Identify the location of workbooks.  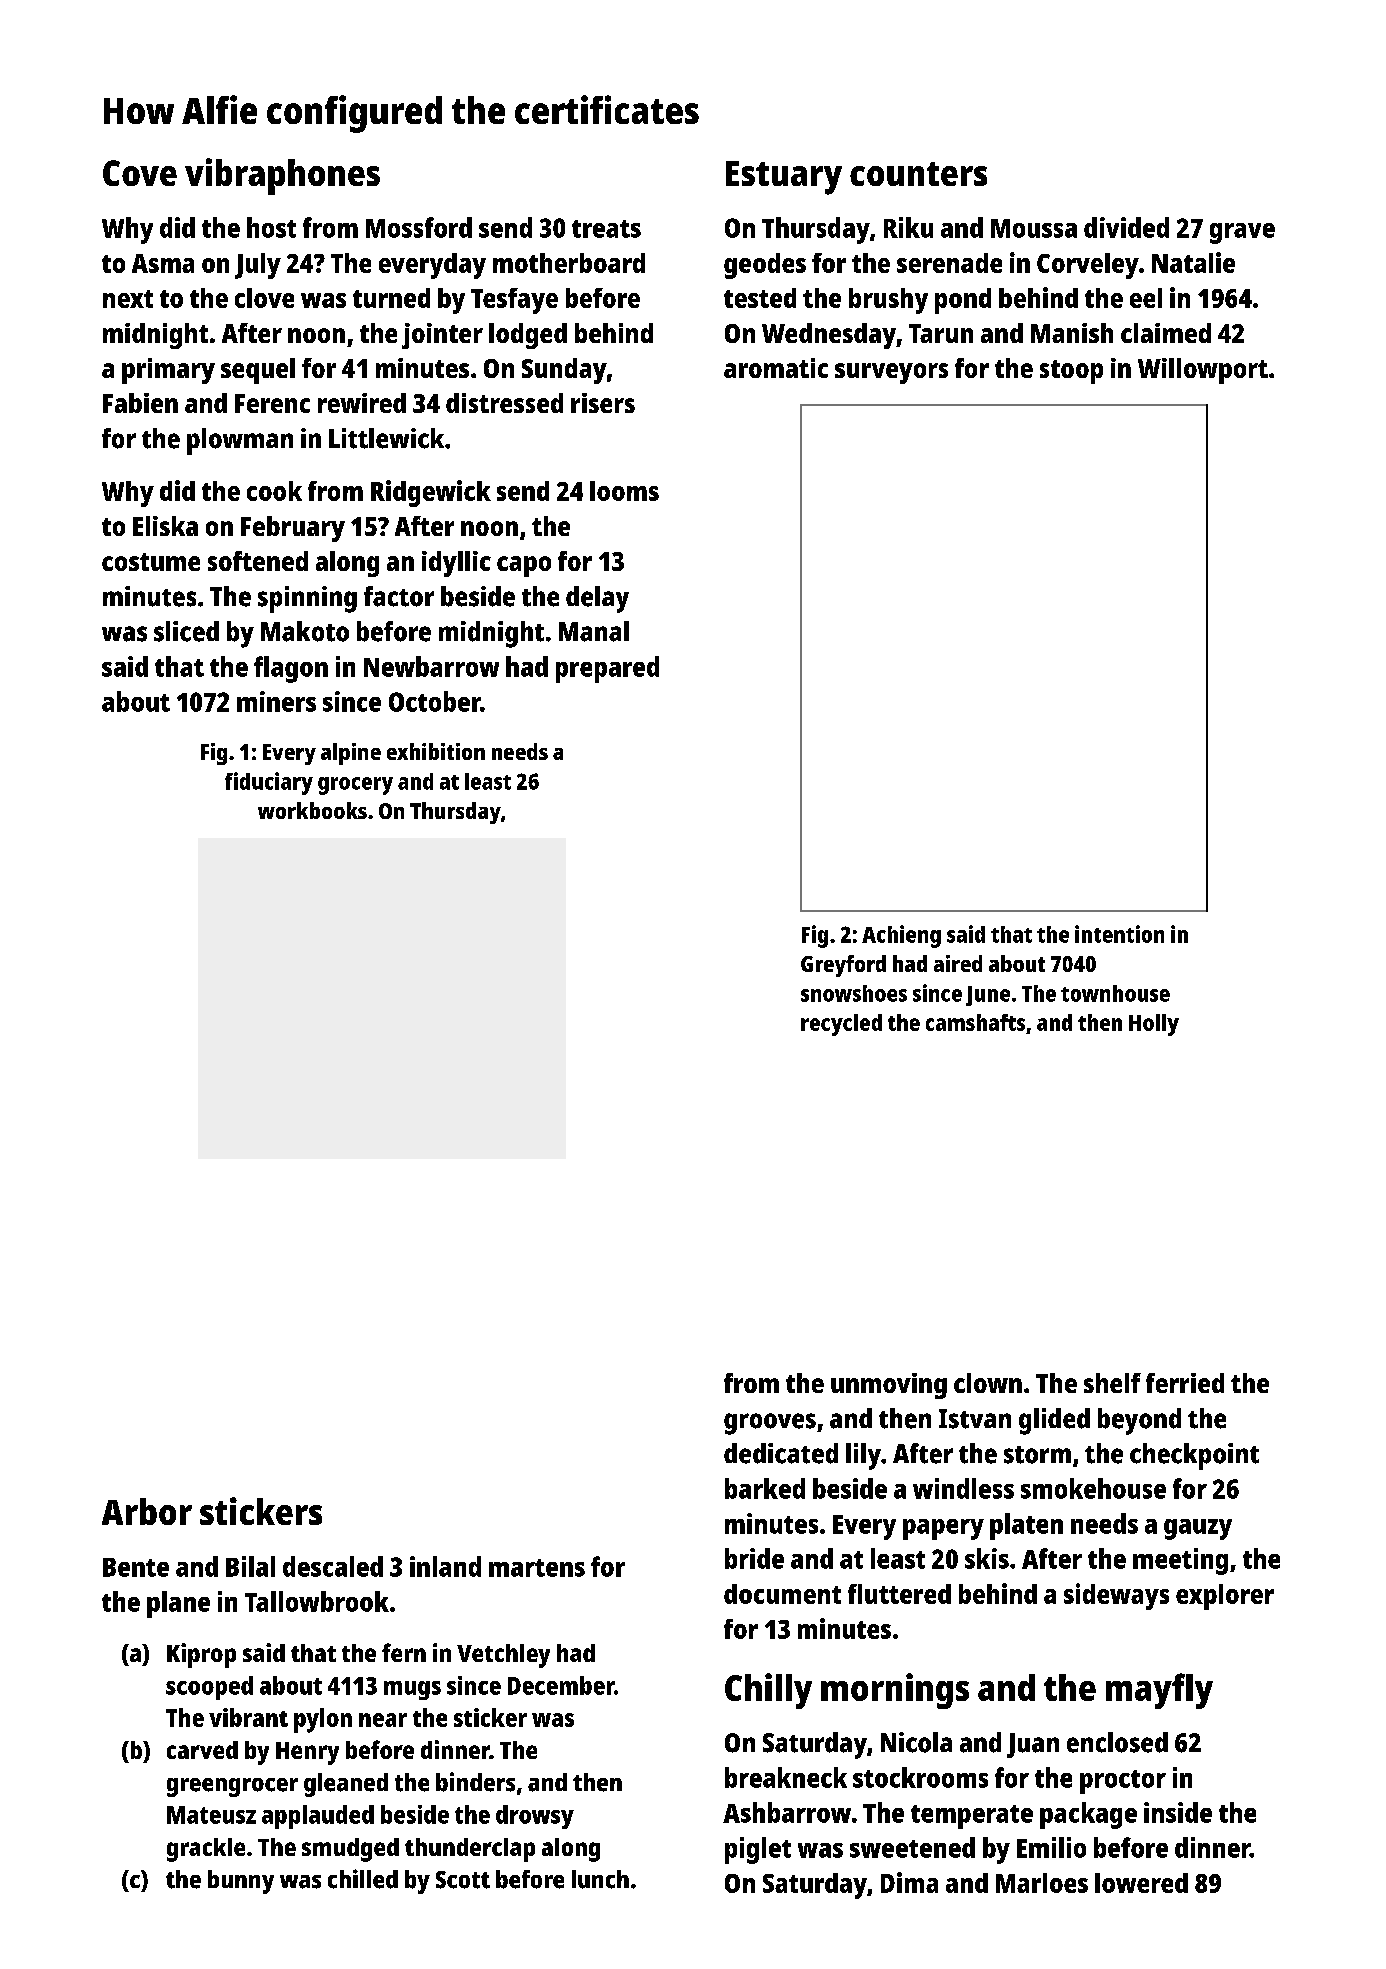
(312, 810).
